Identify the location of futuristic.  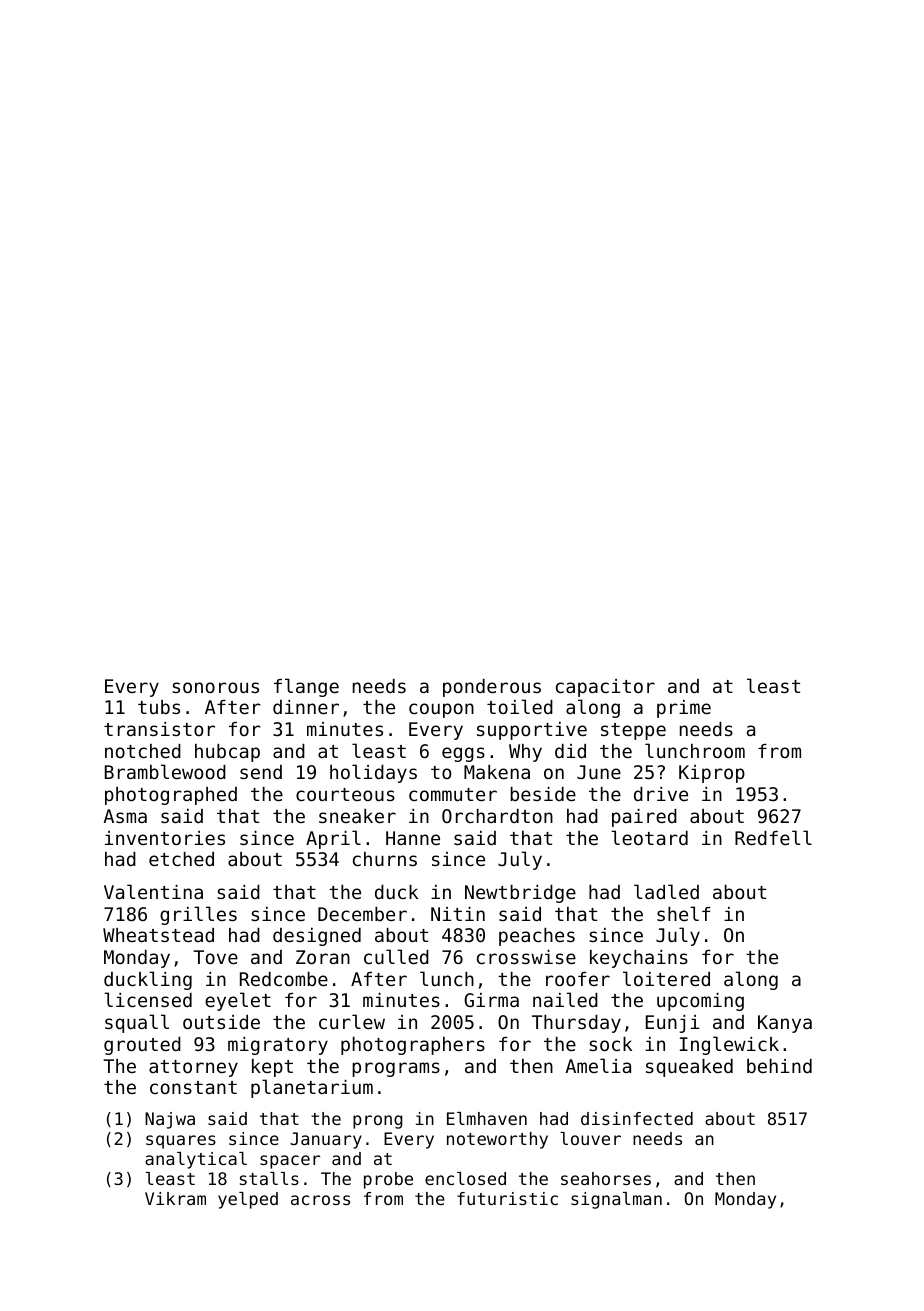
(507, 1198).
